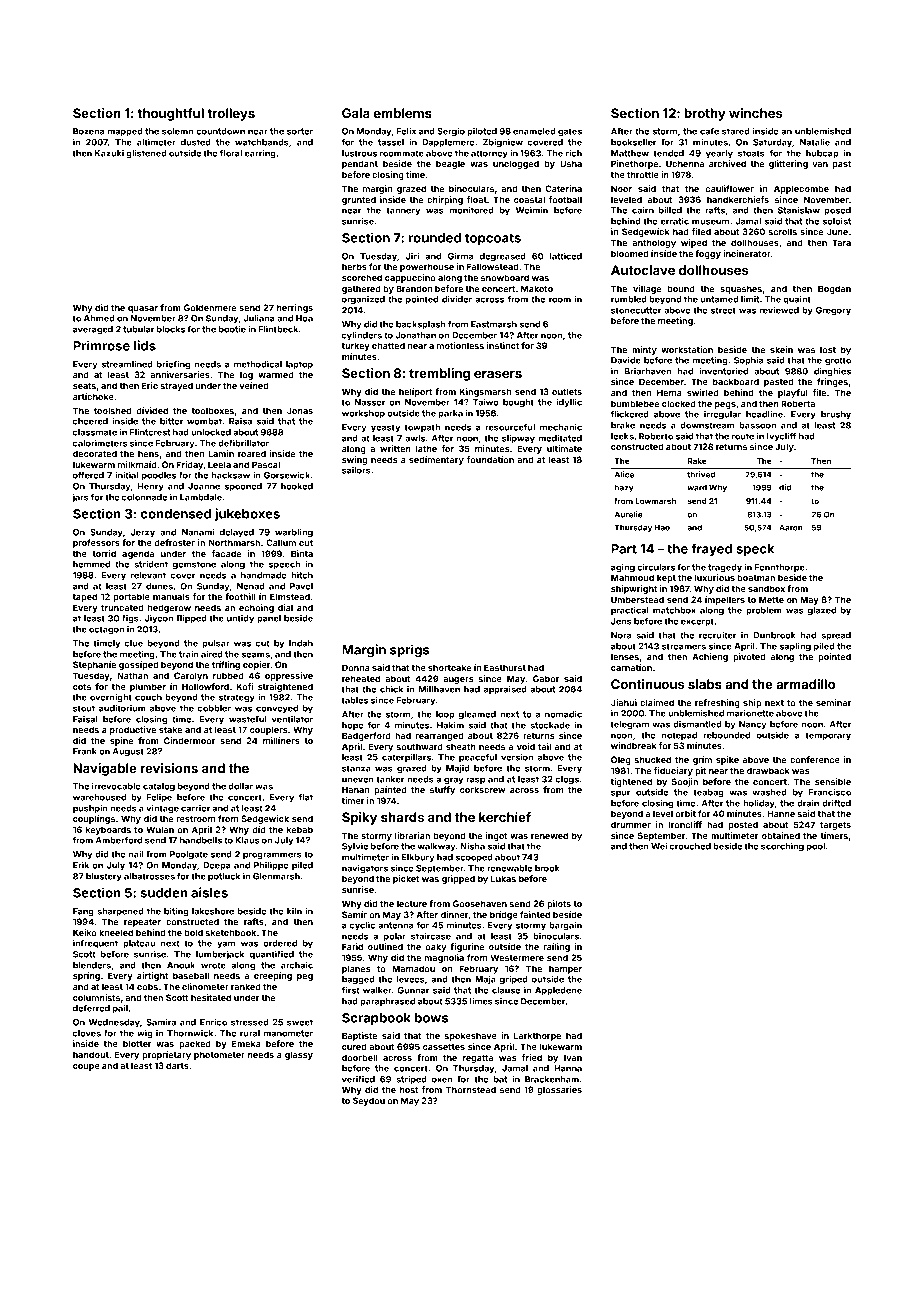 This screenshot has height=1308, width=924. Describe the element at coordinates (503, 878) in the screenshot. I see `Lukas` at that location.
